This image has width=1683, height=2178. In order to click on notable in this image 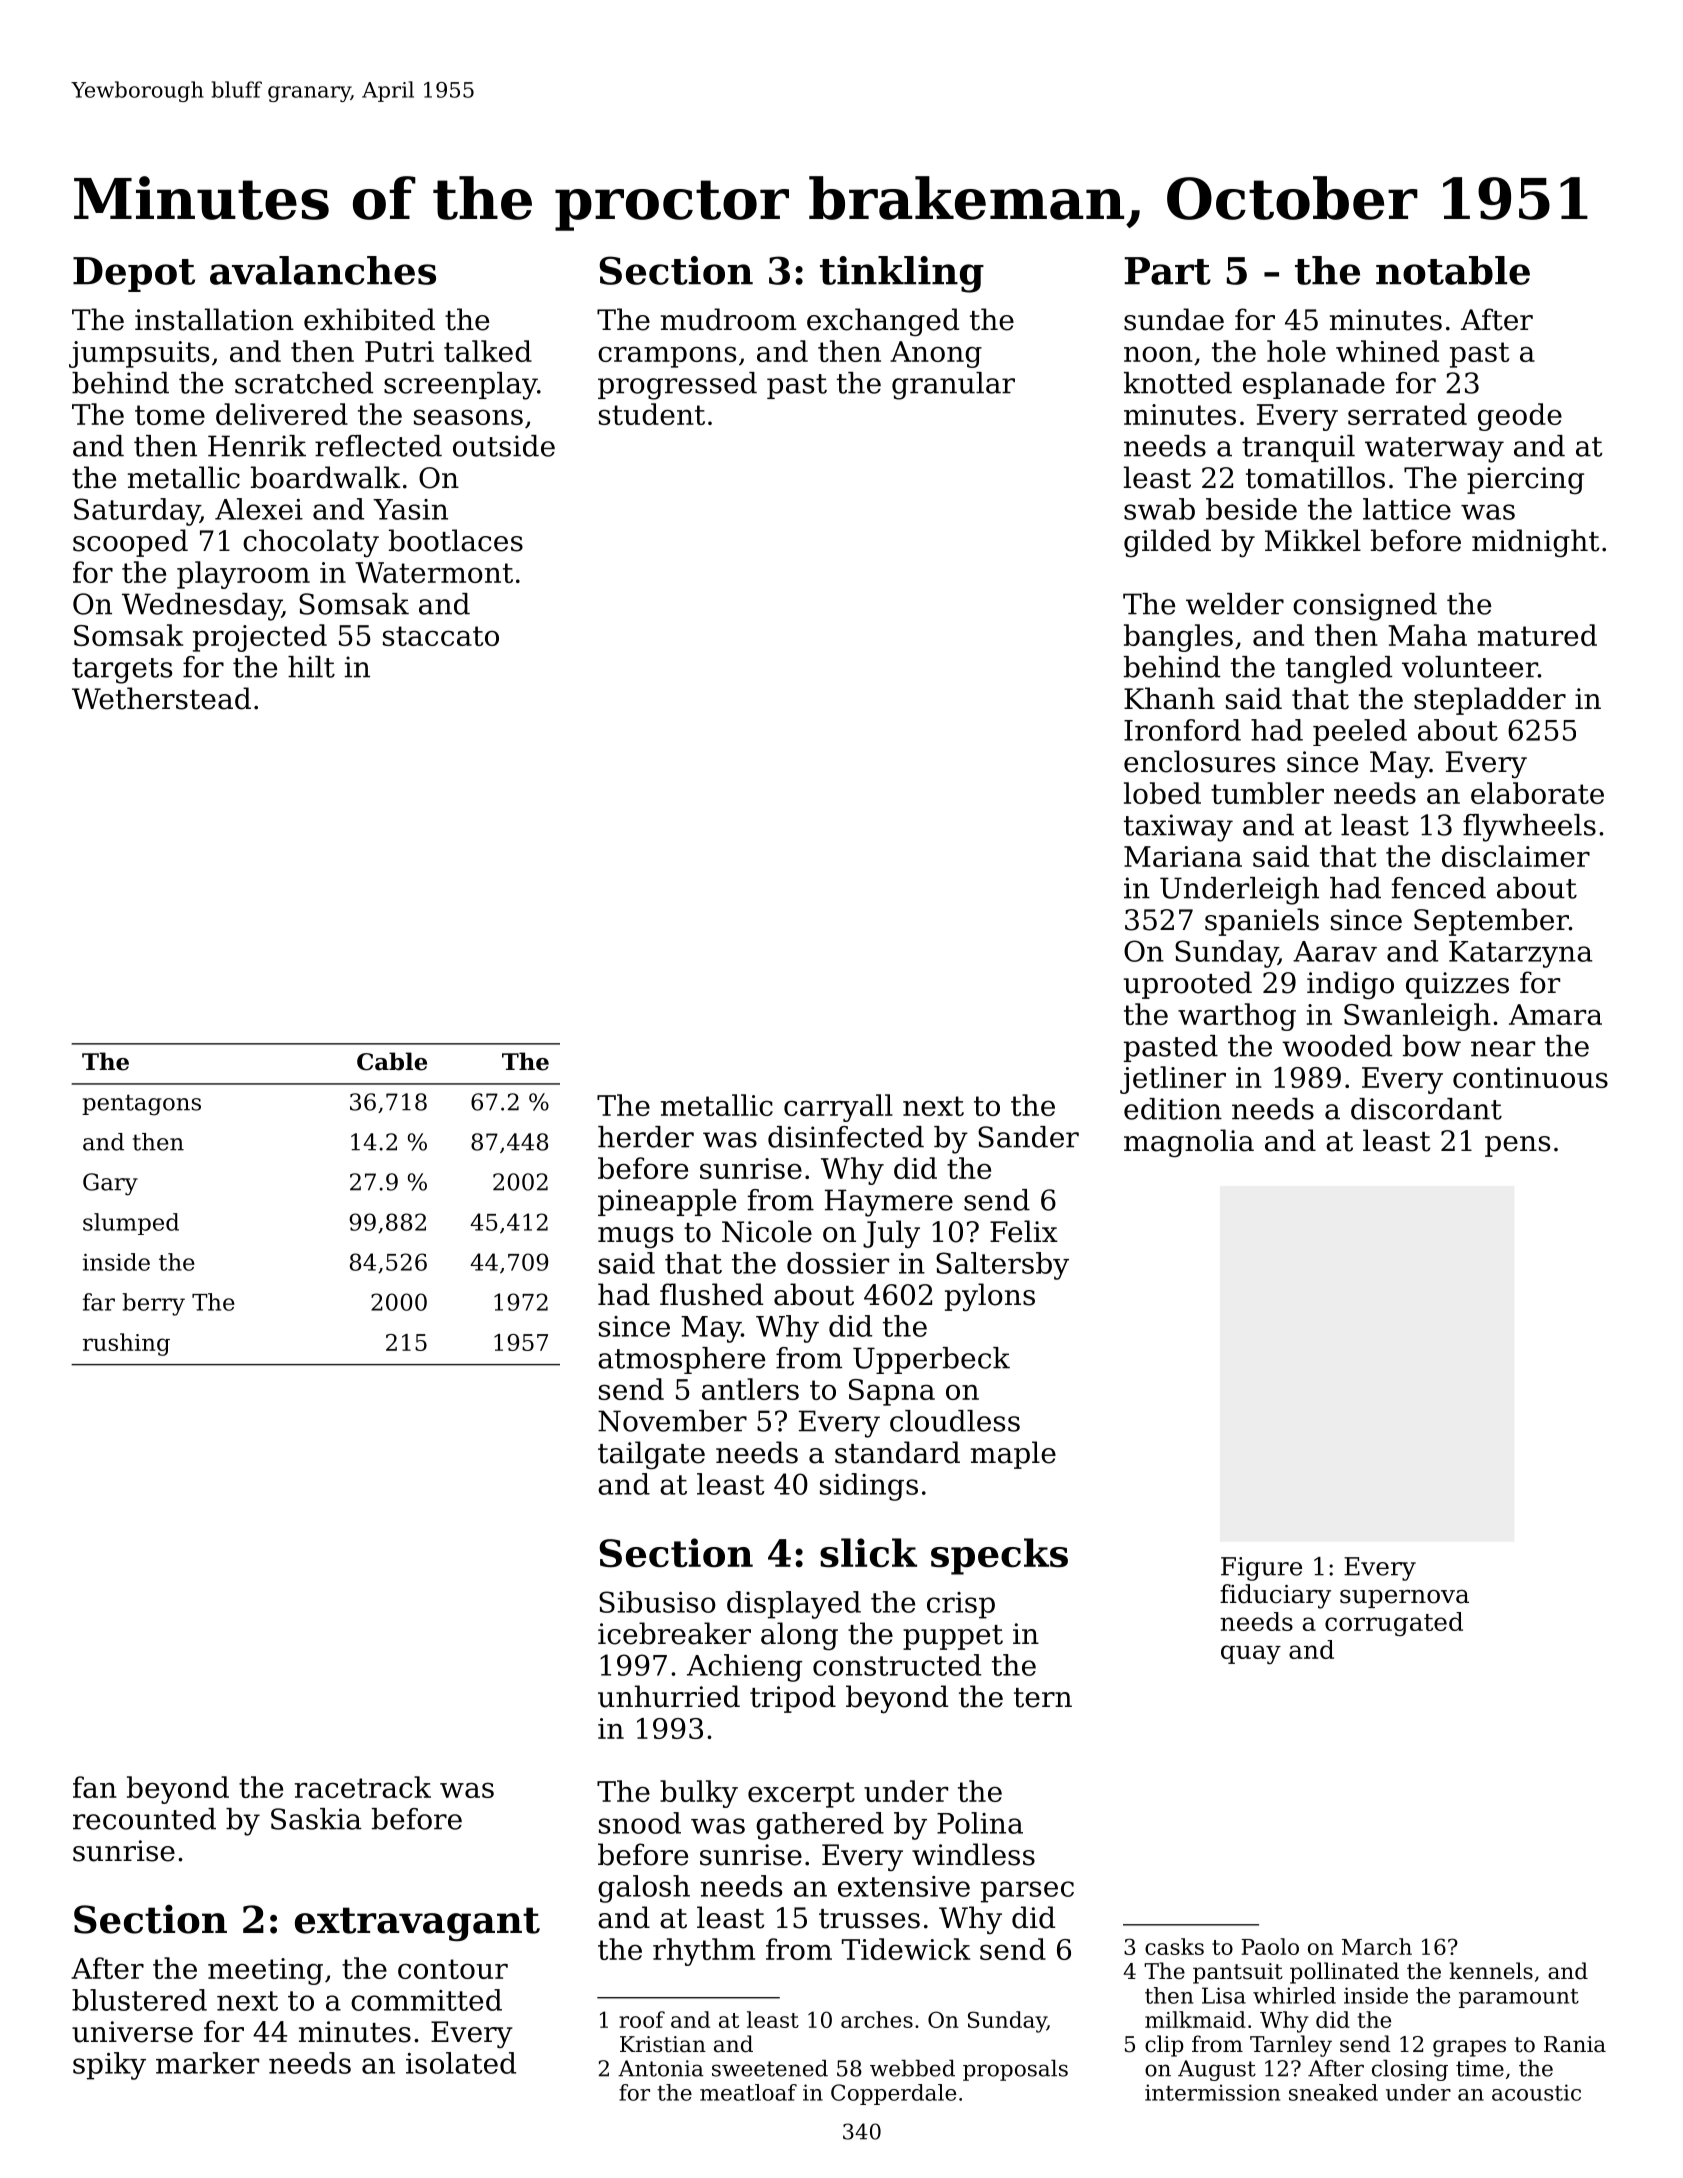, I will do `click(1453, 270)`.
